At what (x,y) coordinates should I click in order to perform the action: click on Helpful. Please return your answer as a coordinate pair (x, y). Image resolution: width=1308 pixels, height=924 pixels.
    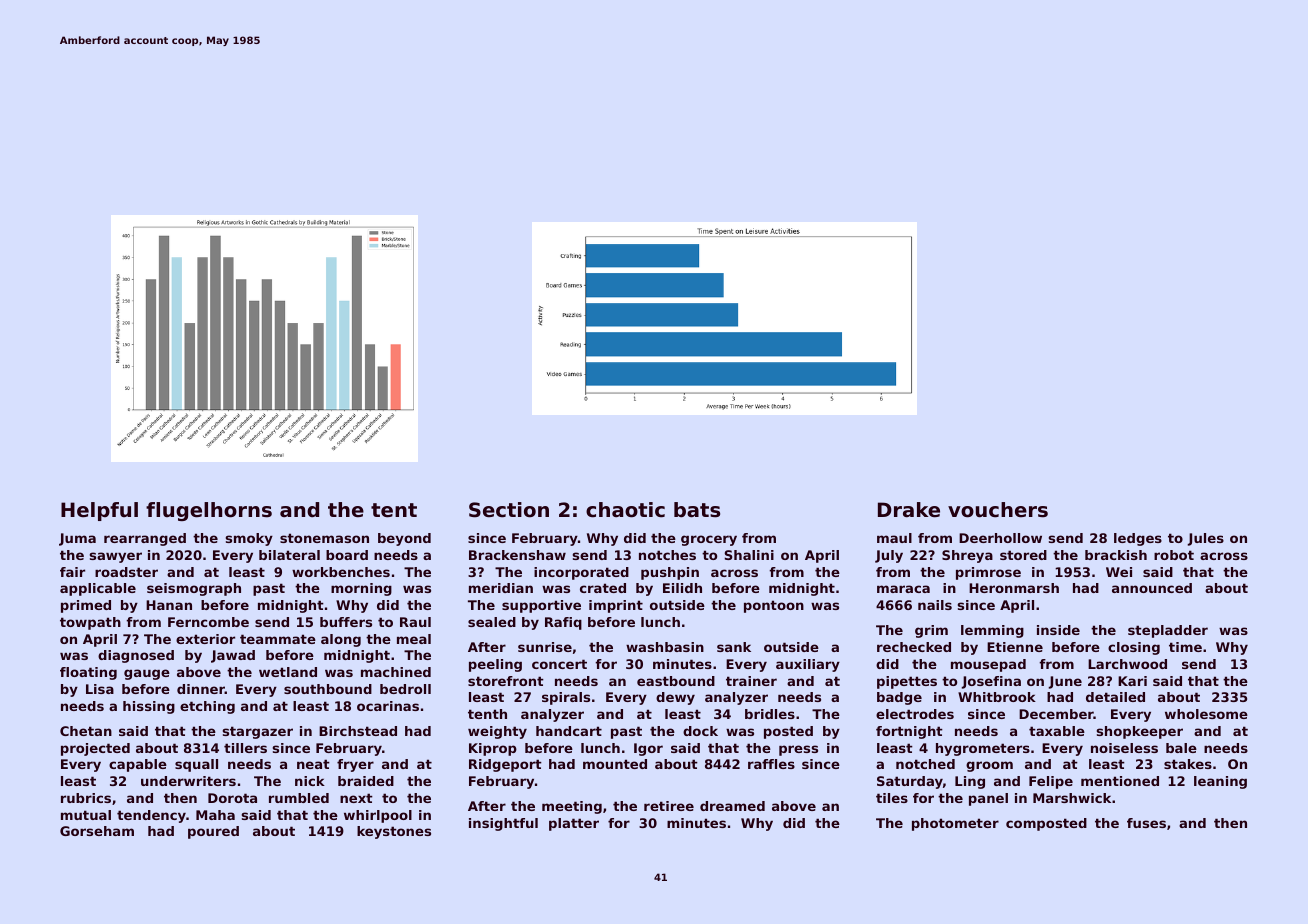
    Looking at the image, I should click on (99, 511).
